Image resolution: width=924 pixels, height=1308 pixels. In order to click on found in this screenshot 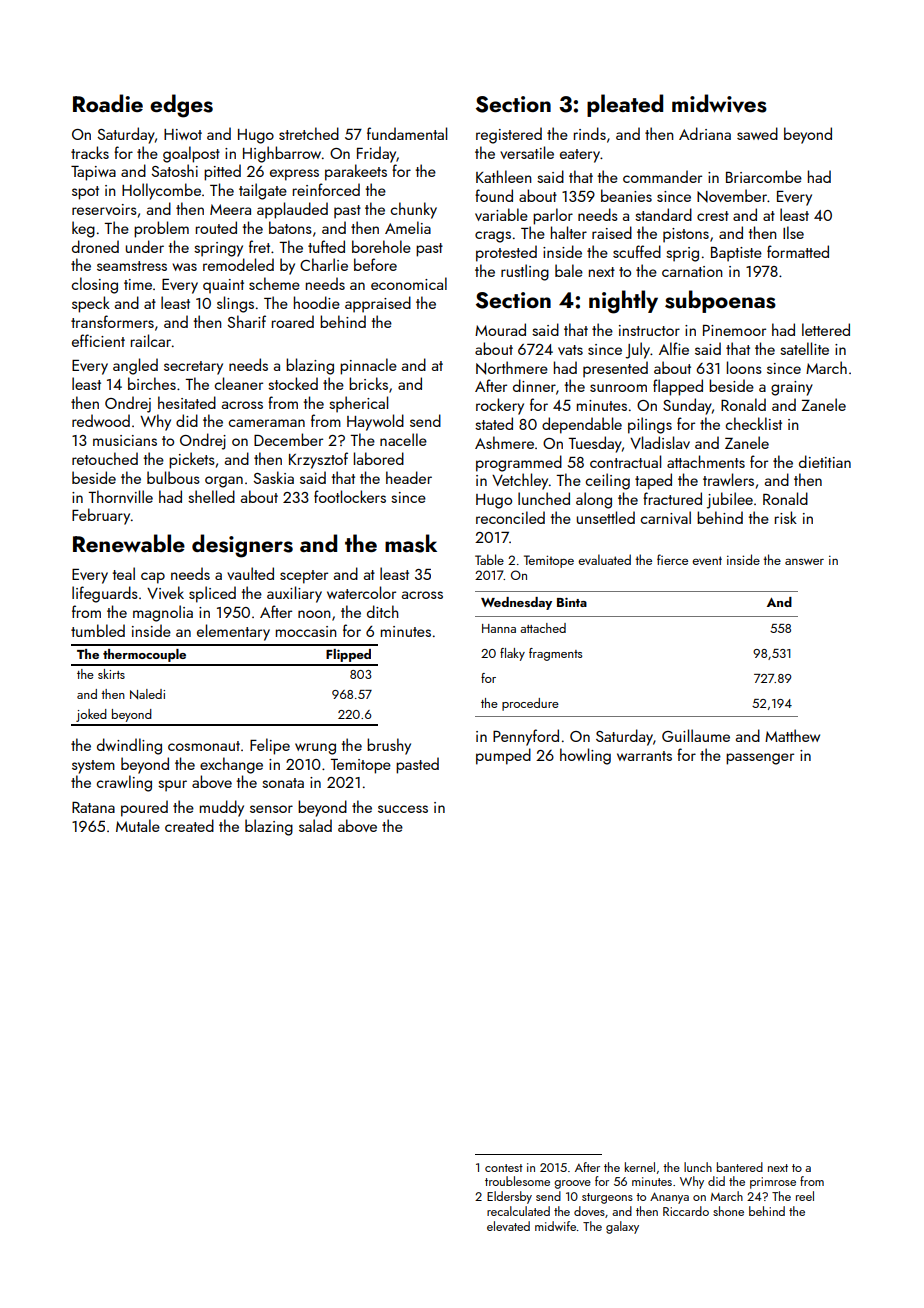, I will do `click(494, 195)`.
